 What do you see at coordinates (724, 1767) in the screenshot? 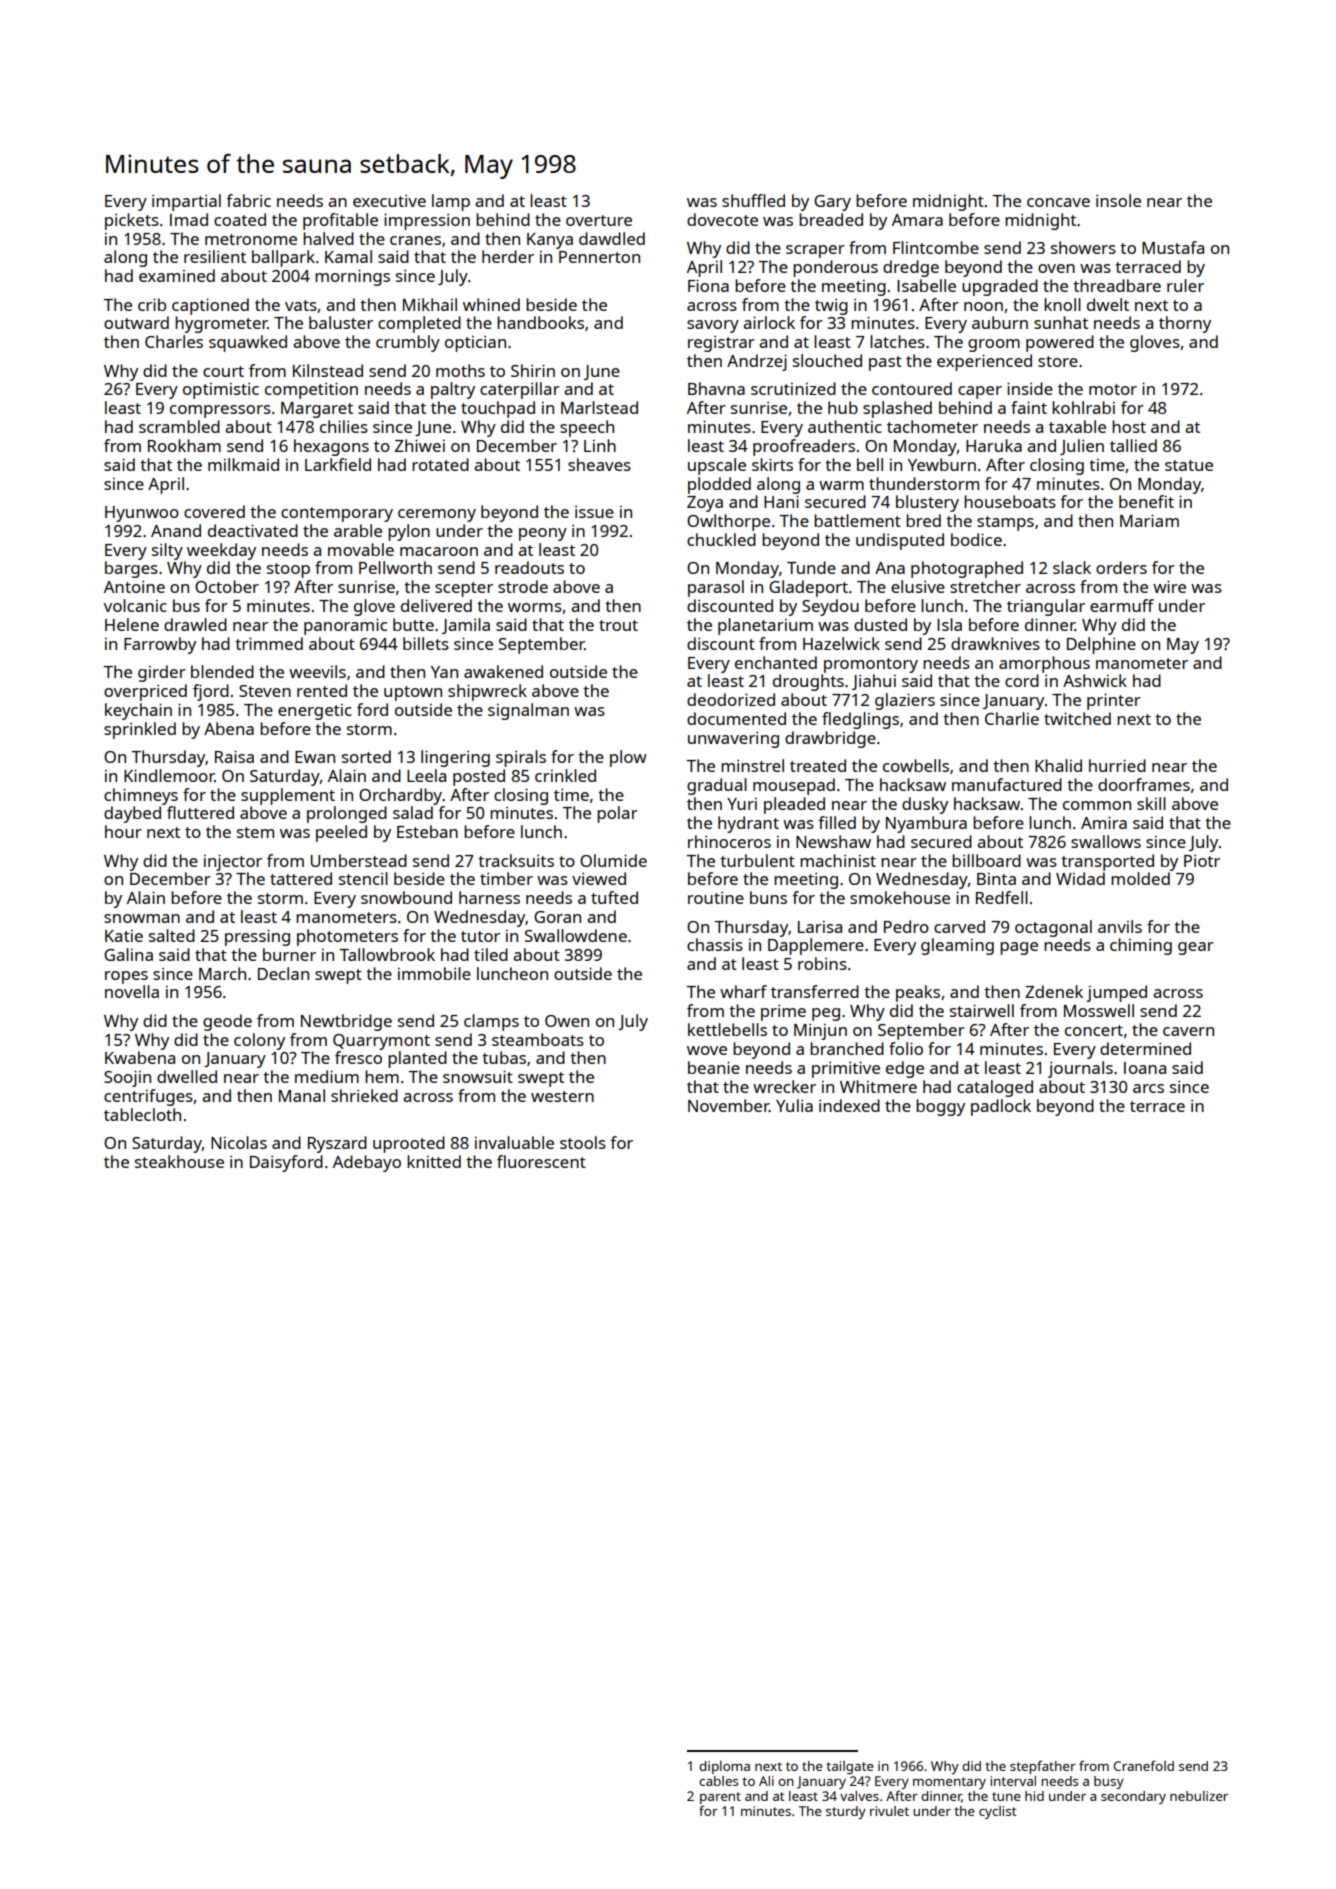
I see `diploma` at bounding box center [724, 1767].
